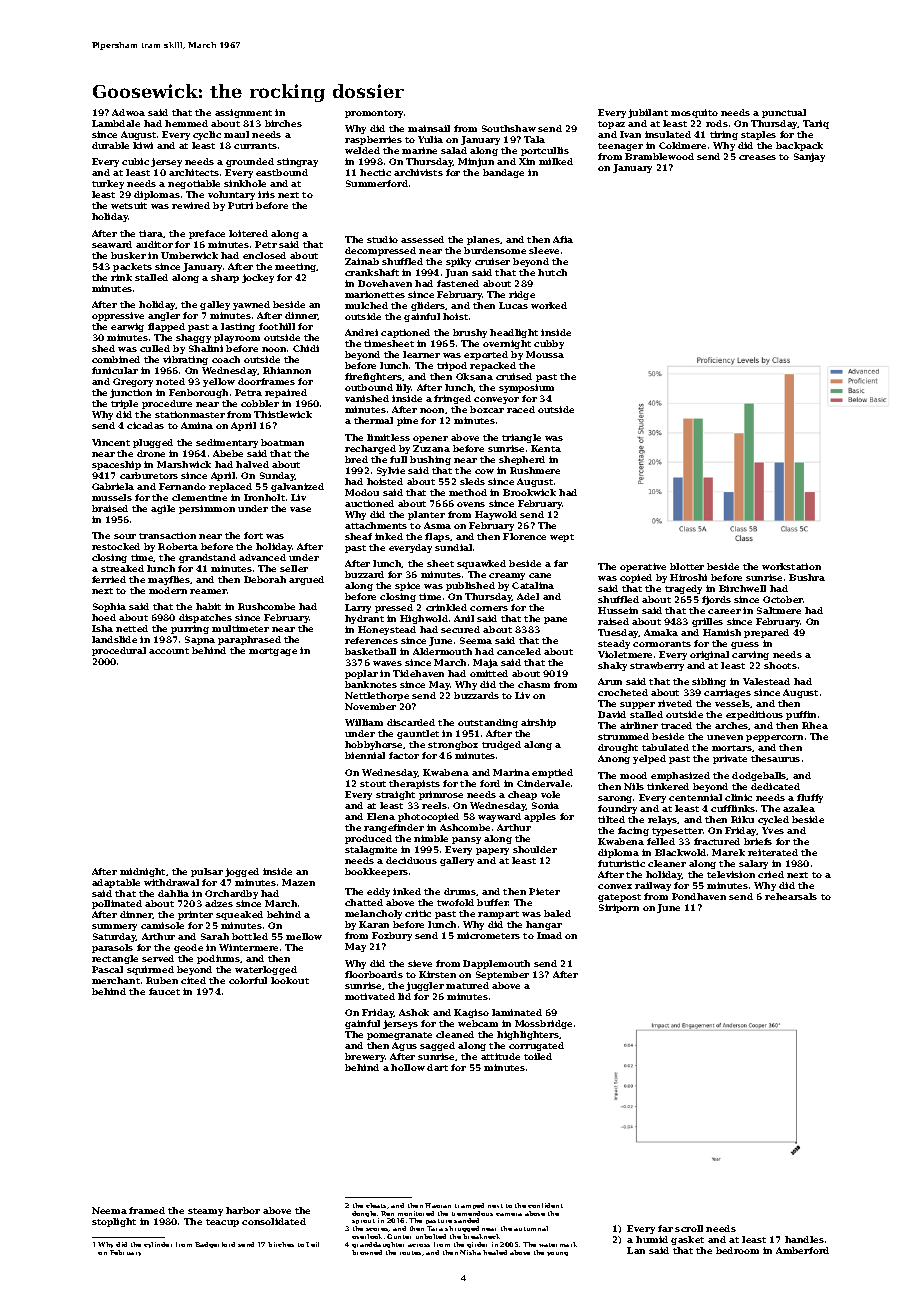  I want to click on spice, so click(407, 586).
